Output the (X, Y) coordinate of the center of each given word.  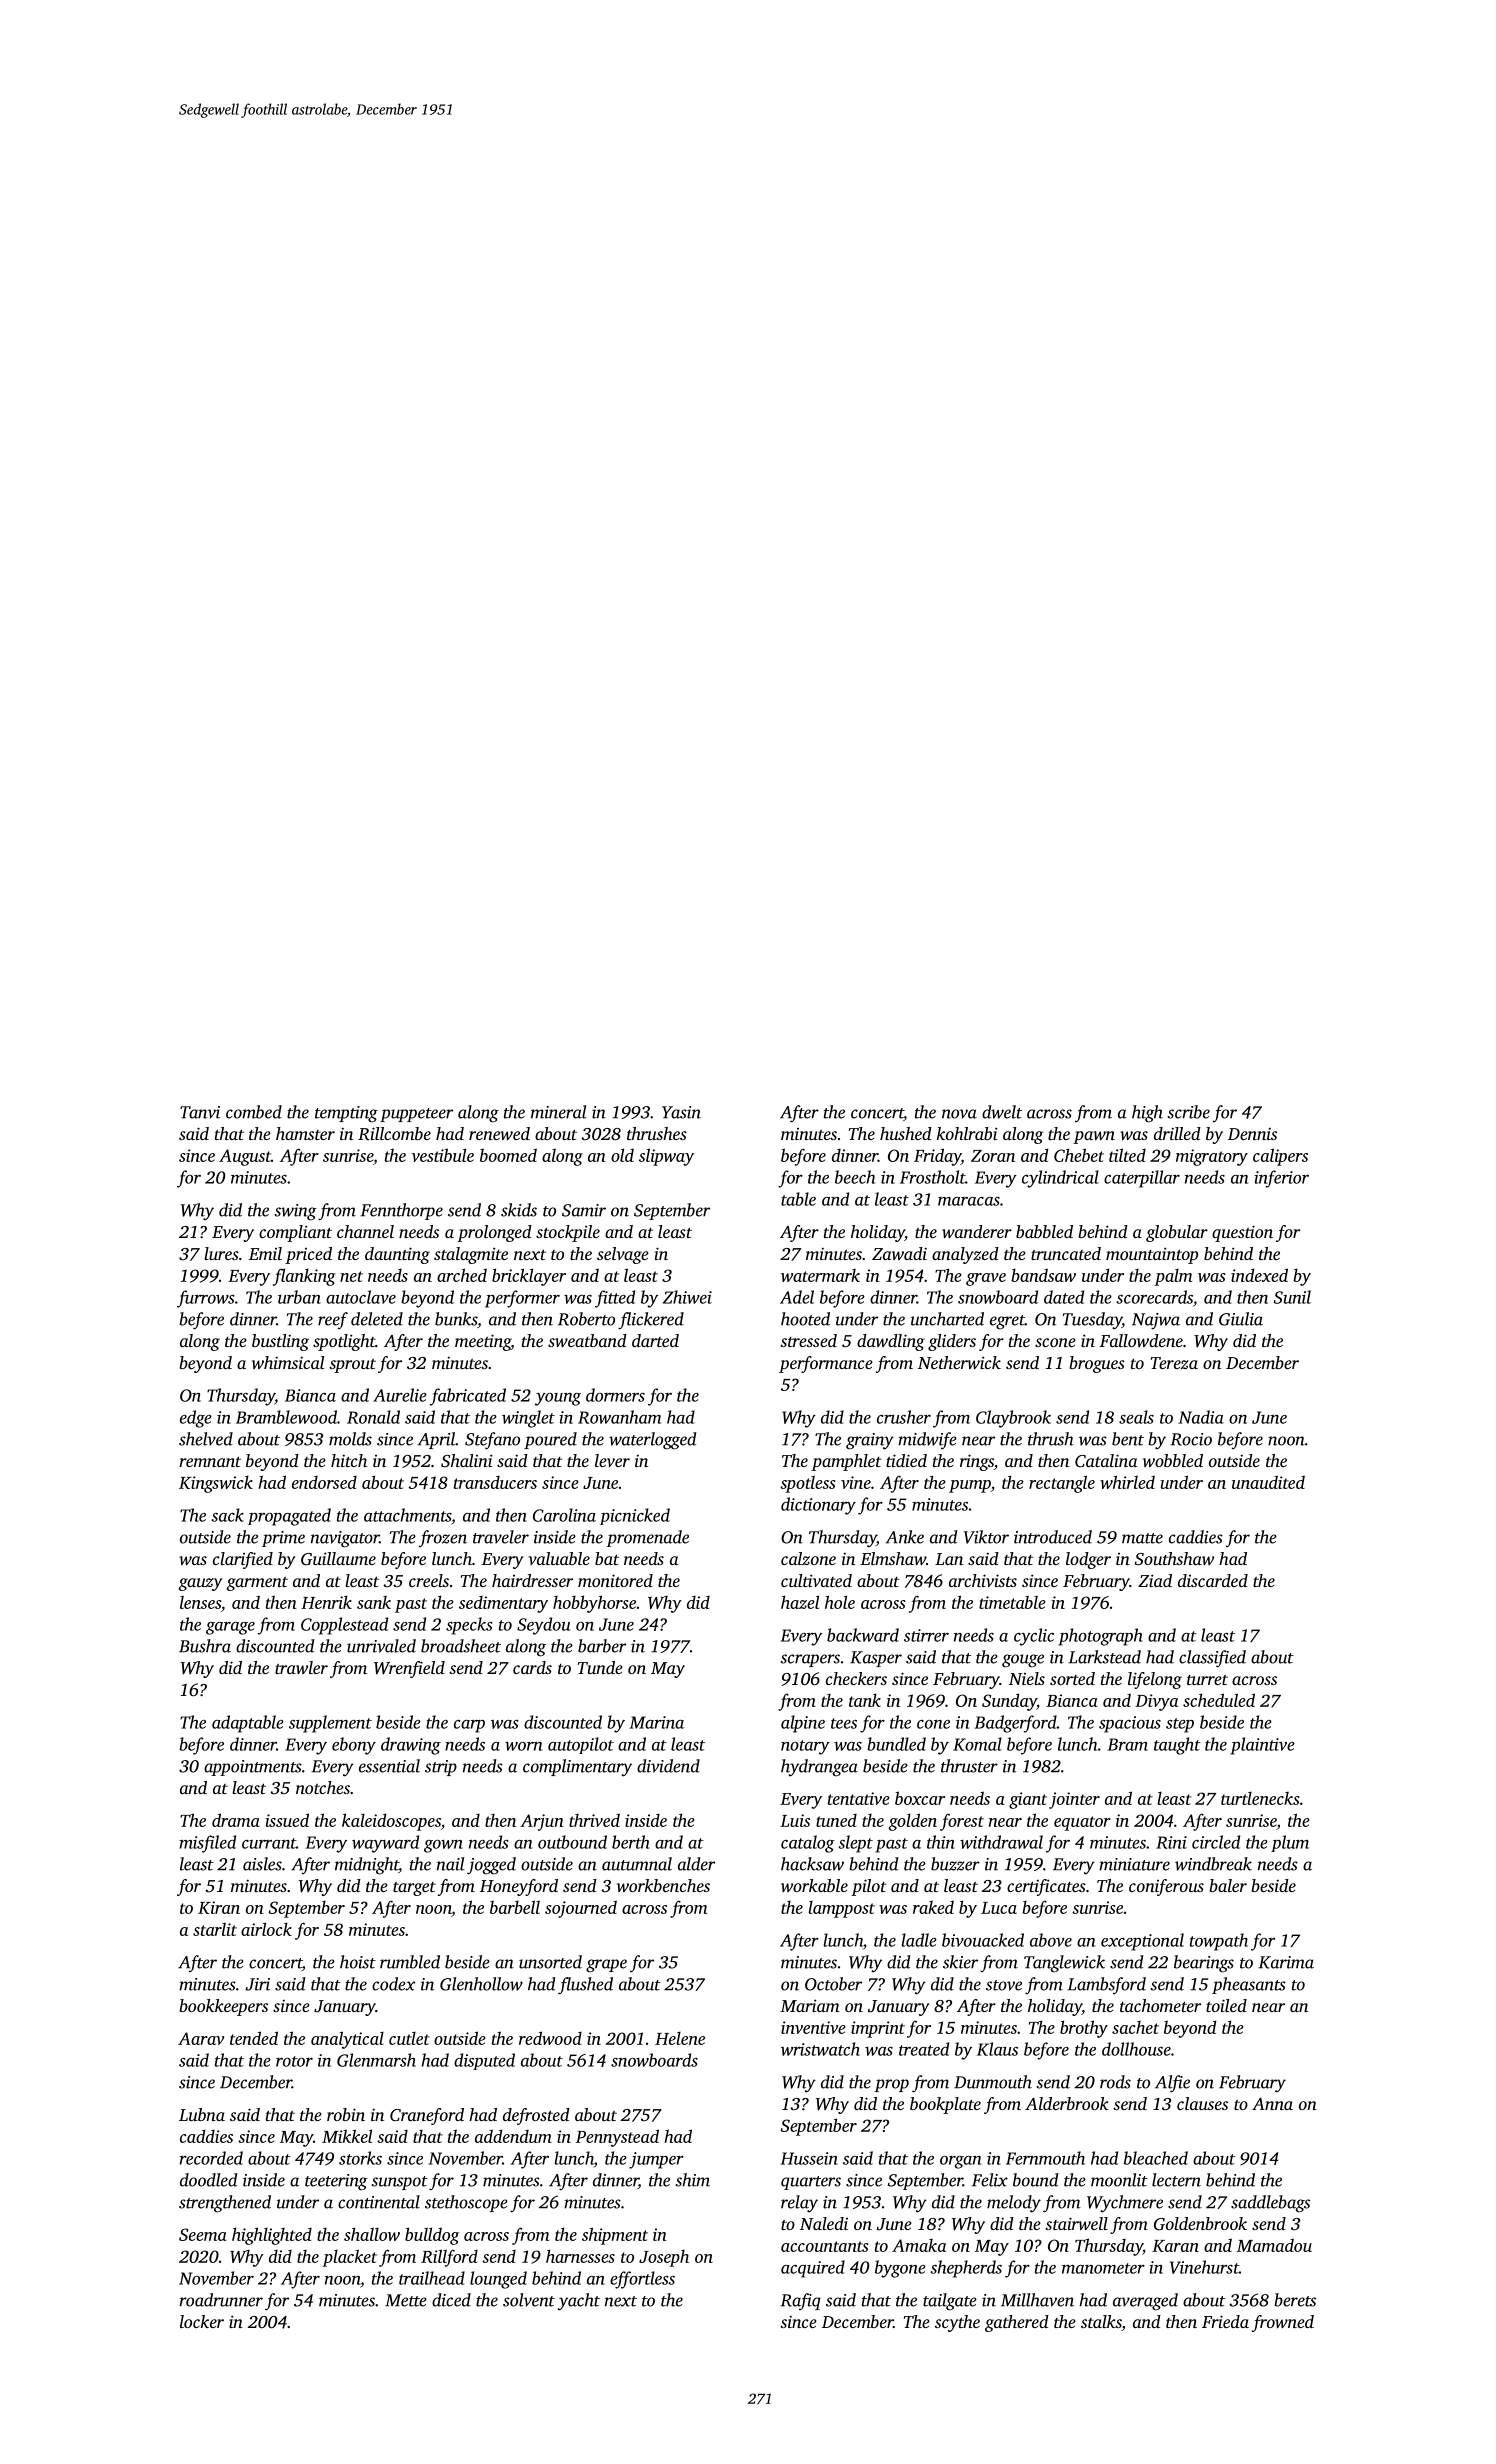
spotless (808, 1484)
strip (441, 1768)
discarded (1213, 1580)
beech (855, 1177)
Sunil (1292, 1297)
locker (202, 2321)
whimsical (288, 1362)
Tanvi (200, 1112)
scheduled (1219, 1700)
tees (844, 1723)
